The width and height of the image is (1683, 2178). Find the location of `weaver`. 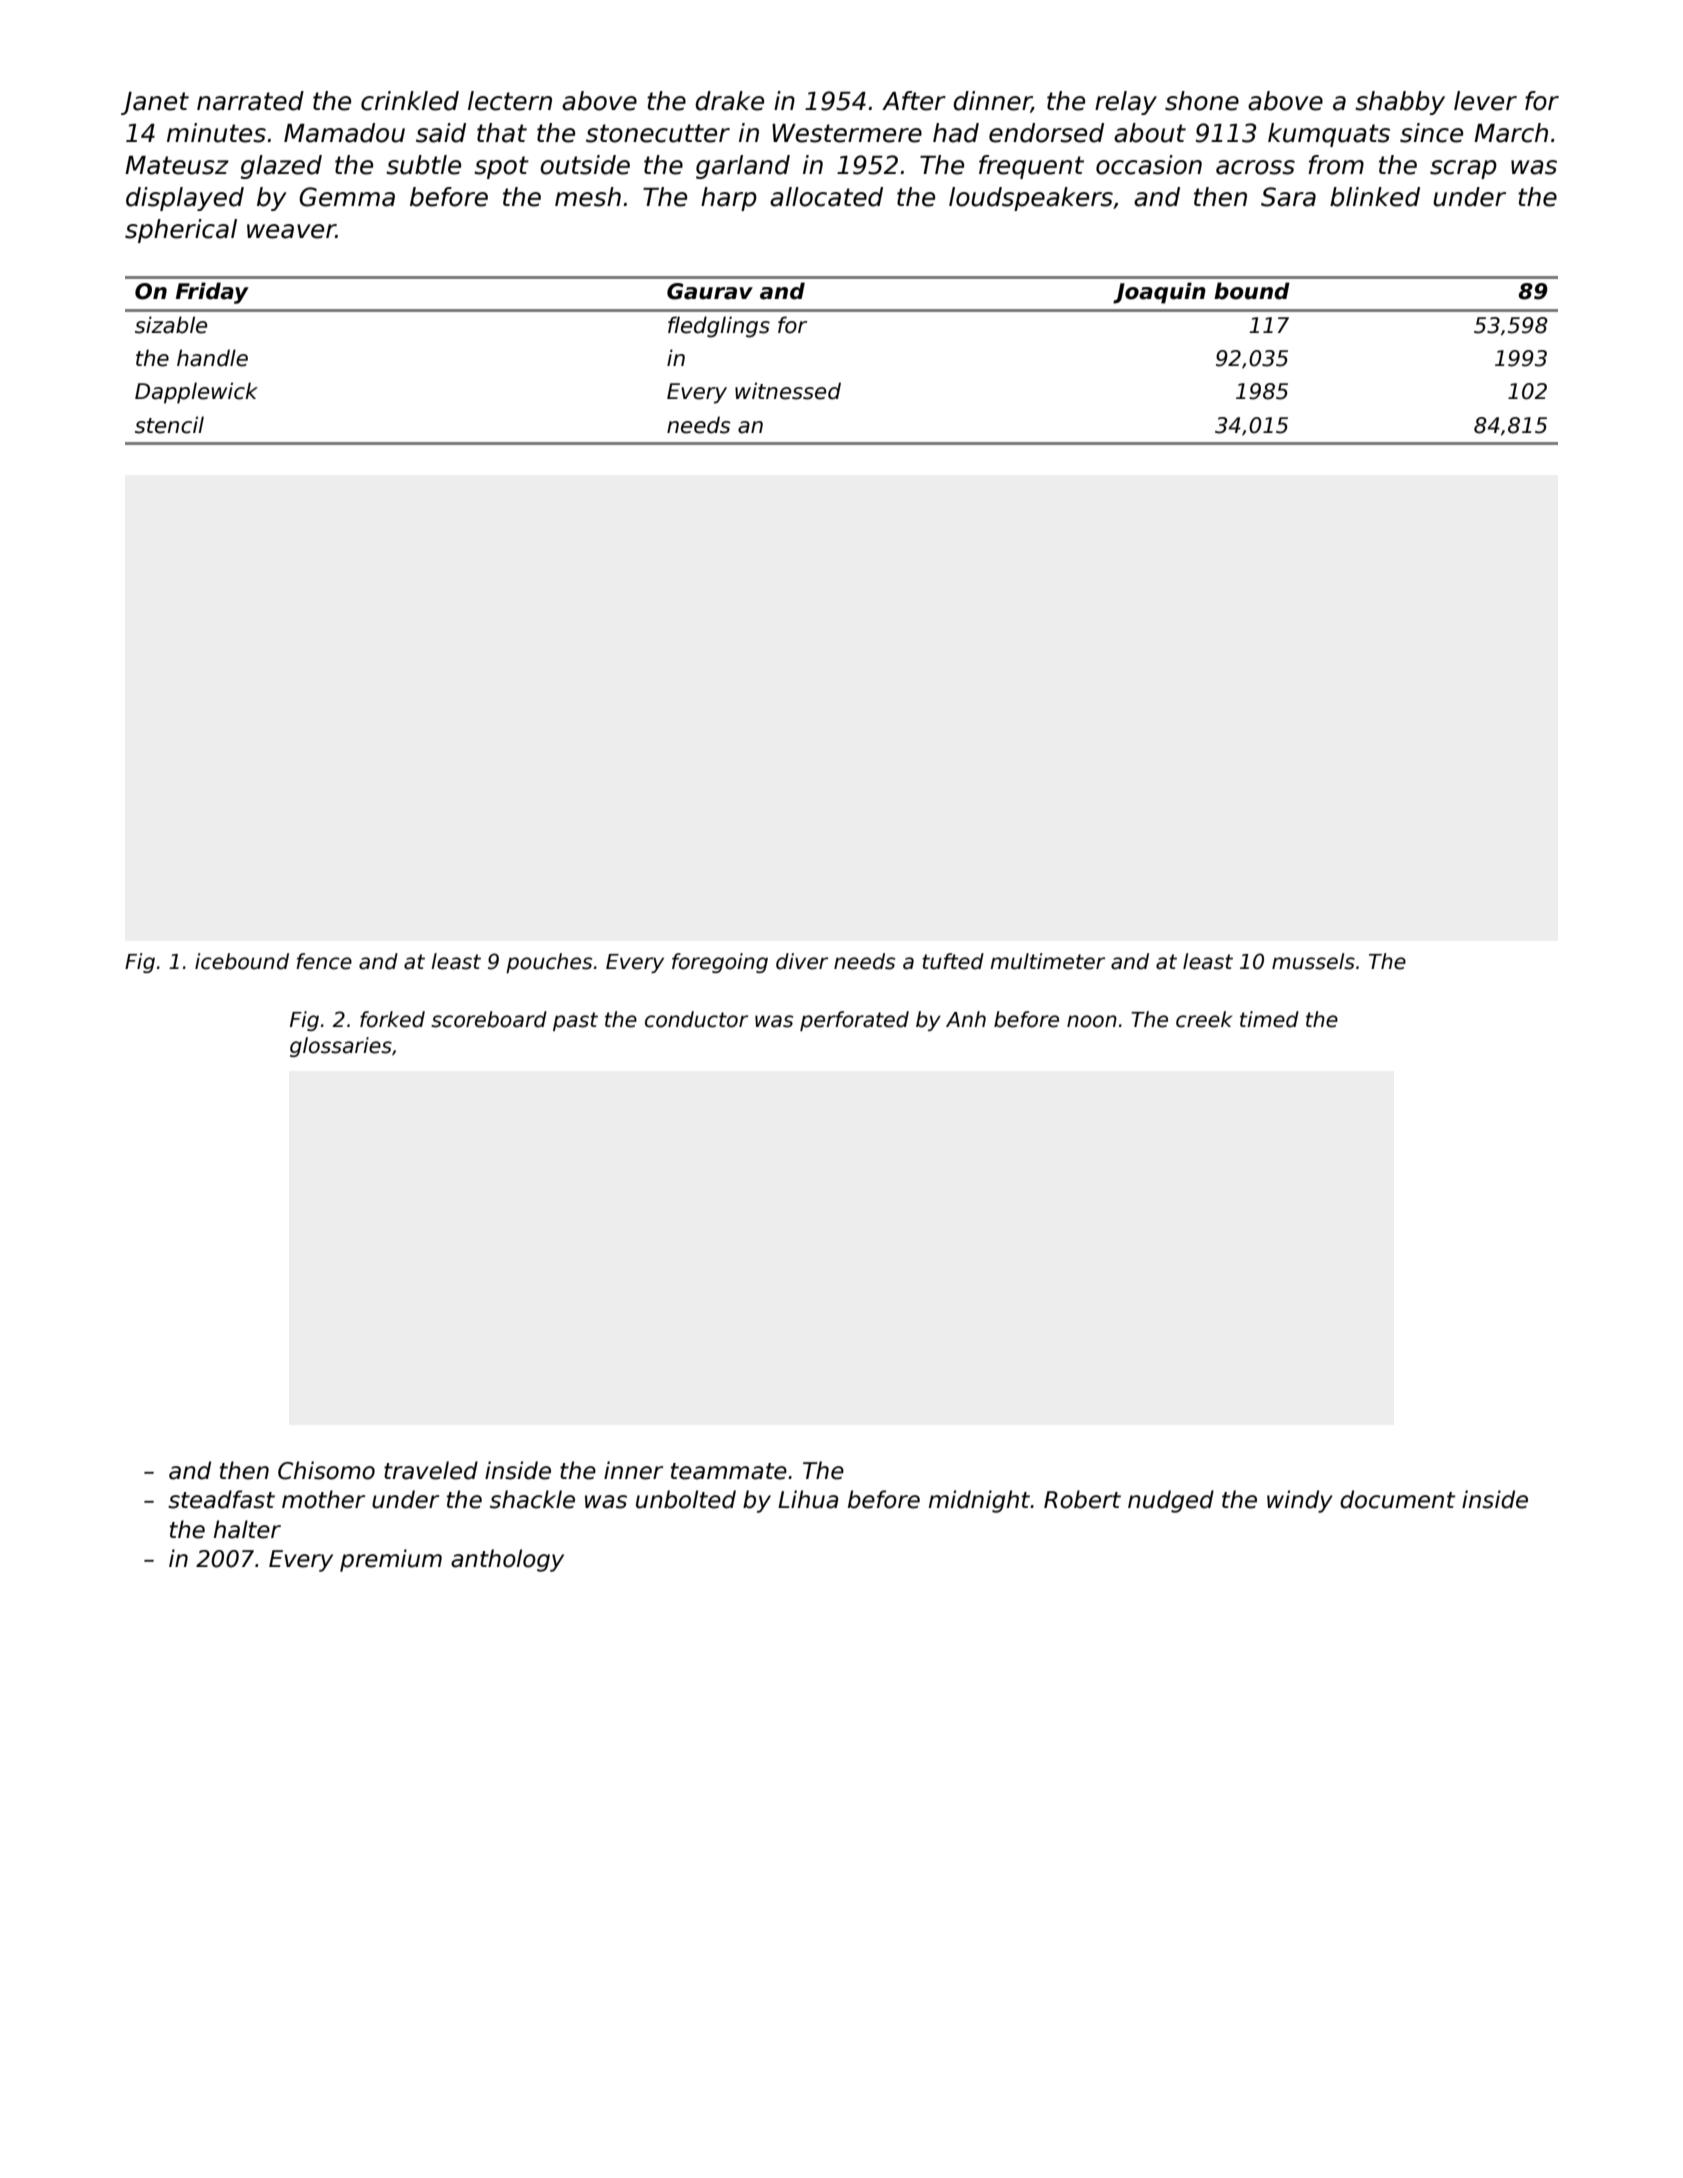

weaver is located at coordinates (291, 231).
